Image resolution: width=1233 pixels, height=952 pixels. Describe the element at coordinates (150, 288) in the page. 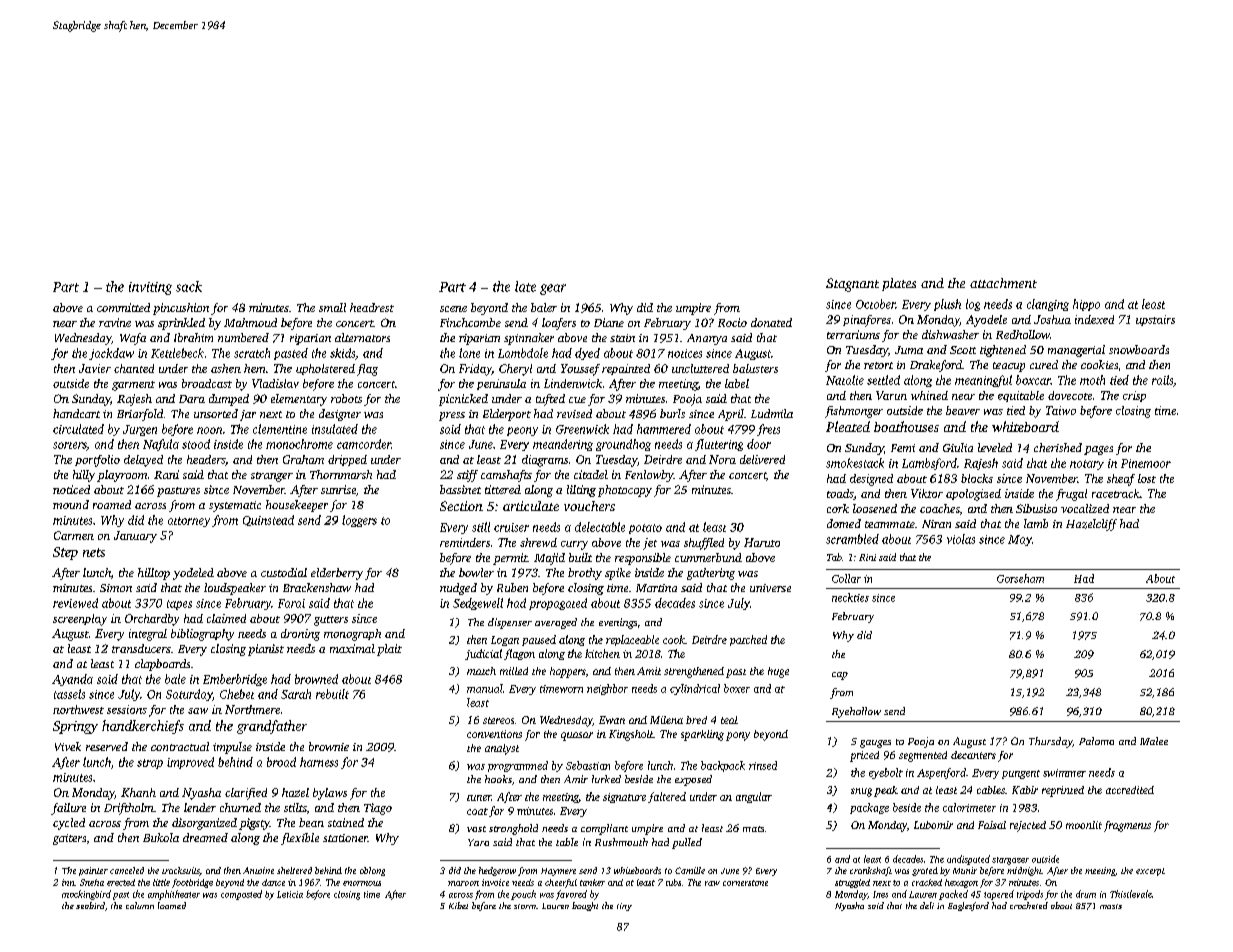

I see `inviting` at that location.
